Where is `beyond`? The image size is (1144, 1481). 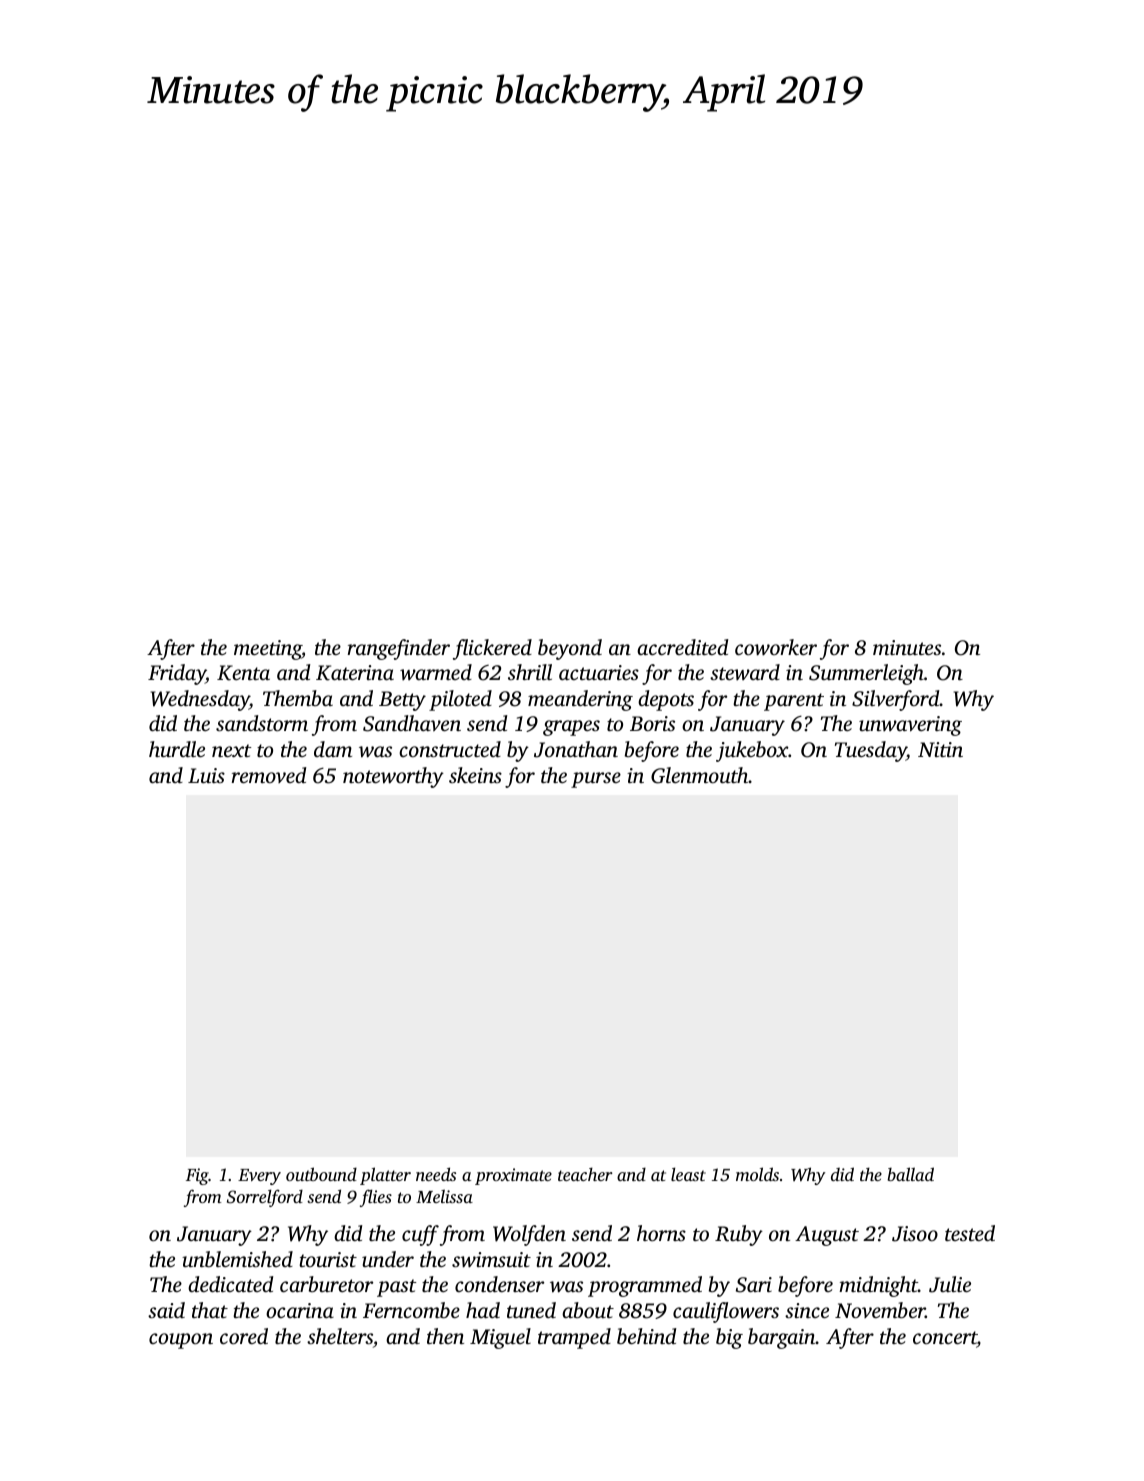 beyond is located at coordinates (570, 649).
